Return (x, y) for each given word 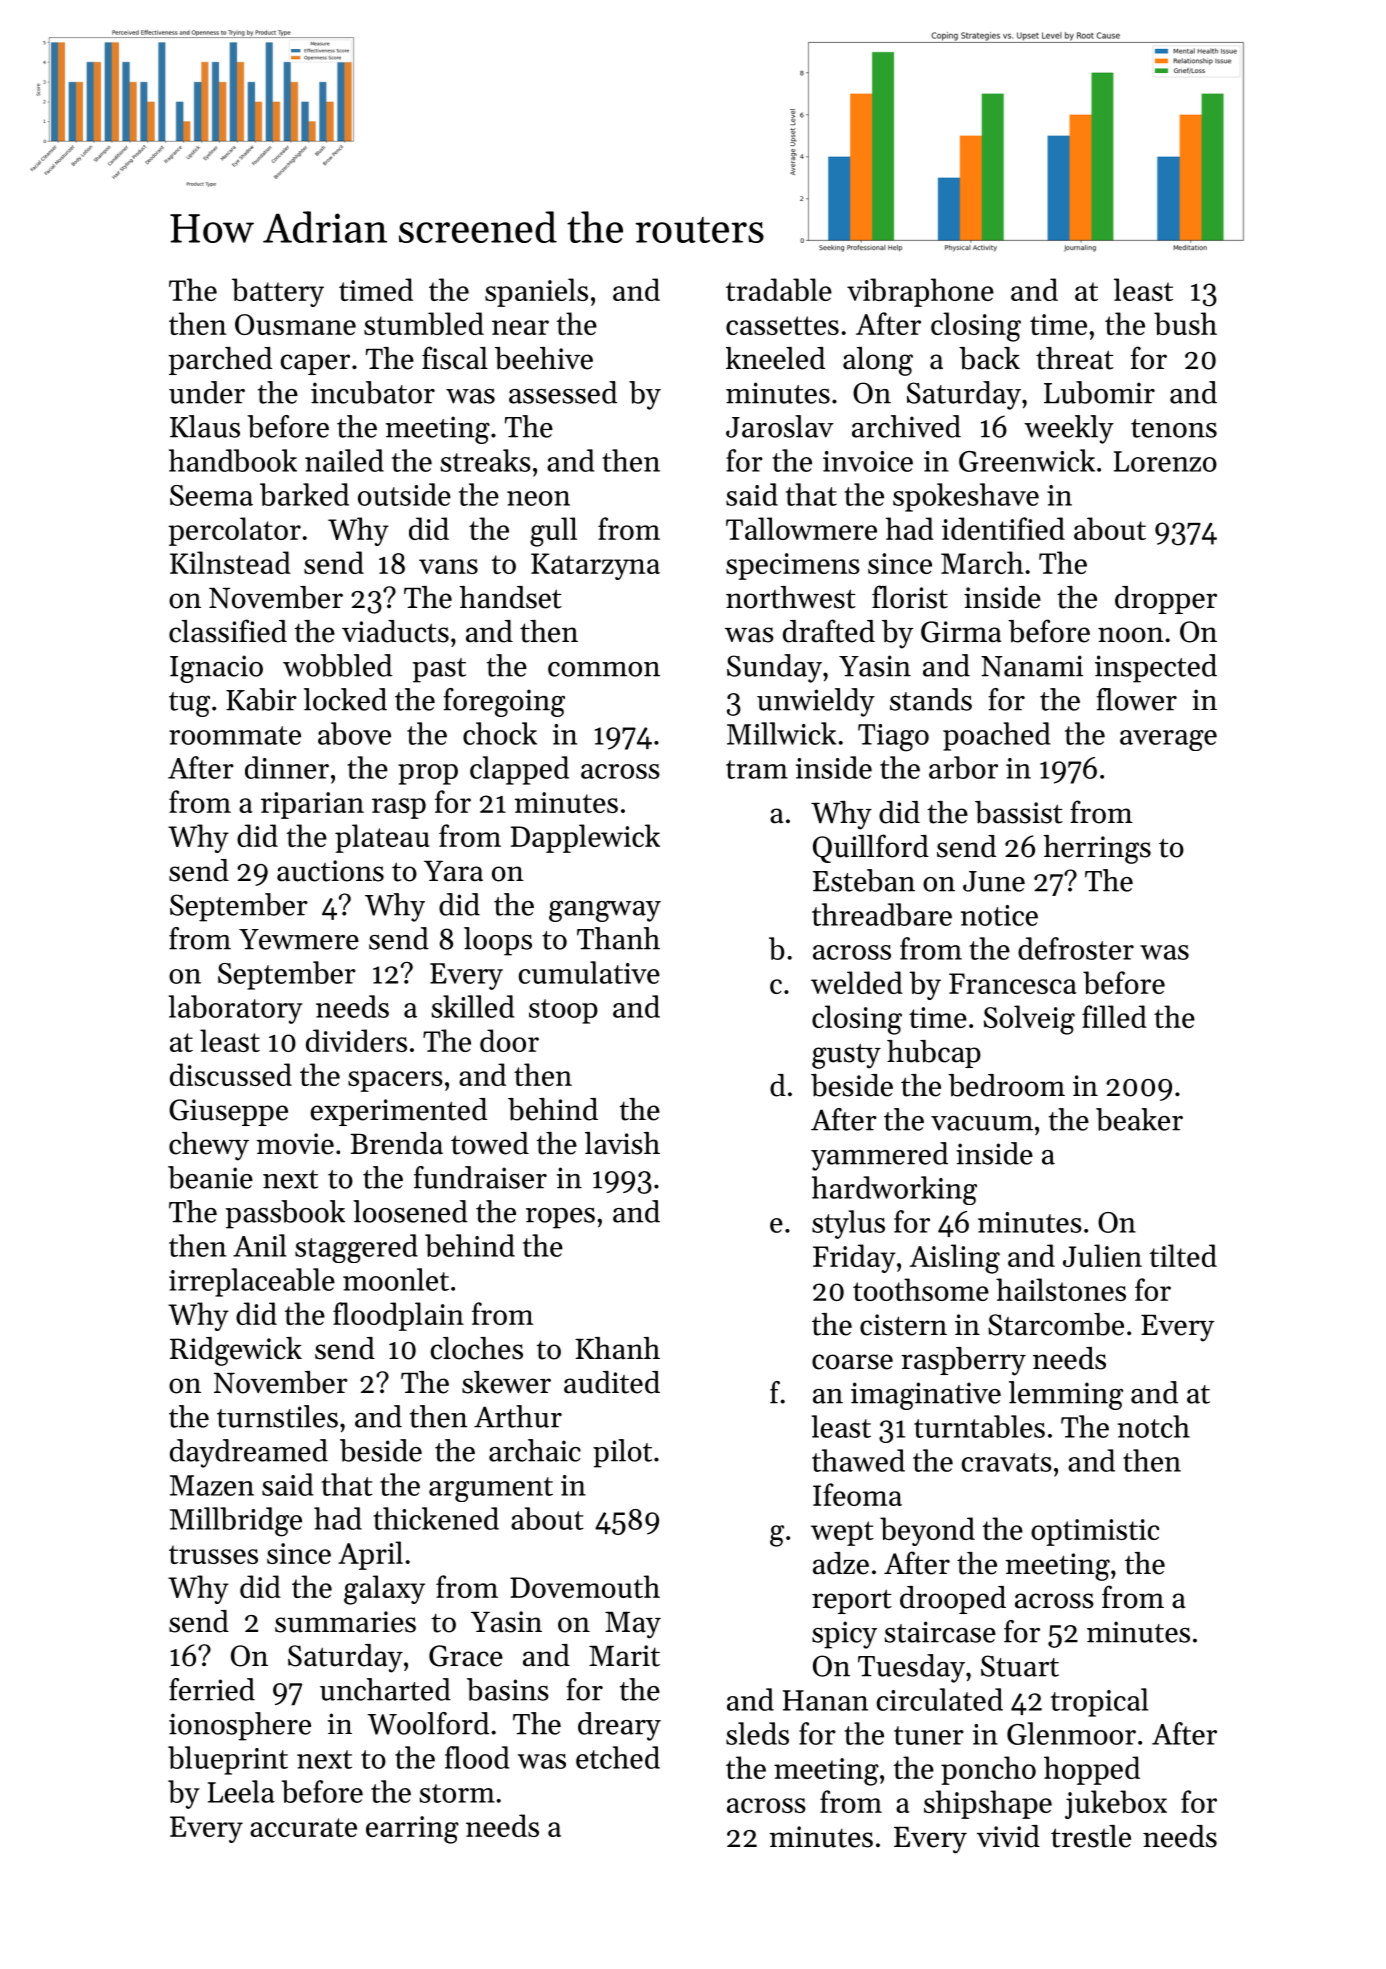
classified (228, 631)
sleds (757, 1733)
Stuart (1020, 1666)
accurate (303, 1827)
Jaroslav (780, 426)
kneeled (775, 358)
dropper (1166, 600)
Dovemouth (585, 1586)
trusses (213, 1554)
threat (1075, 358)
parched (220, 361)
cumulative (589, 972)
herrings (1097, 849)
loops (498, 941)
